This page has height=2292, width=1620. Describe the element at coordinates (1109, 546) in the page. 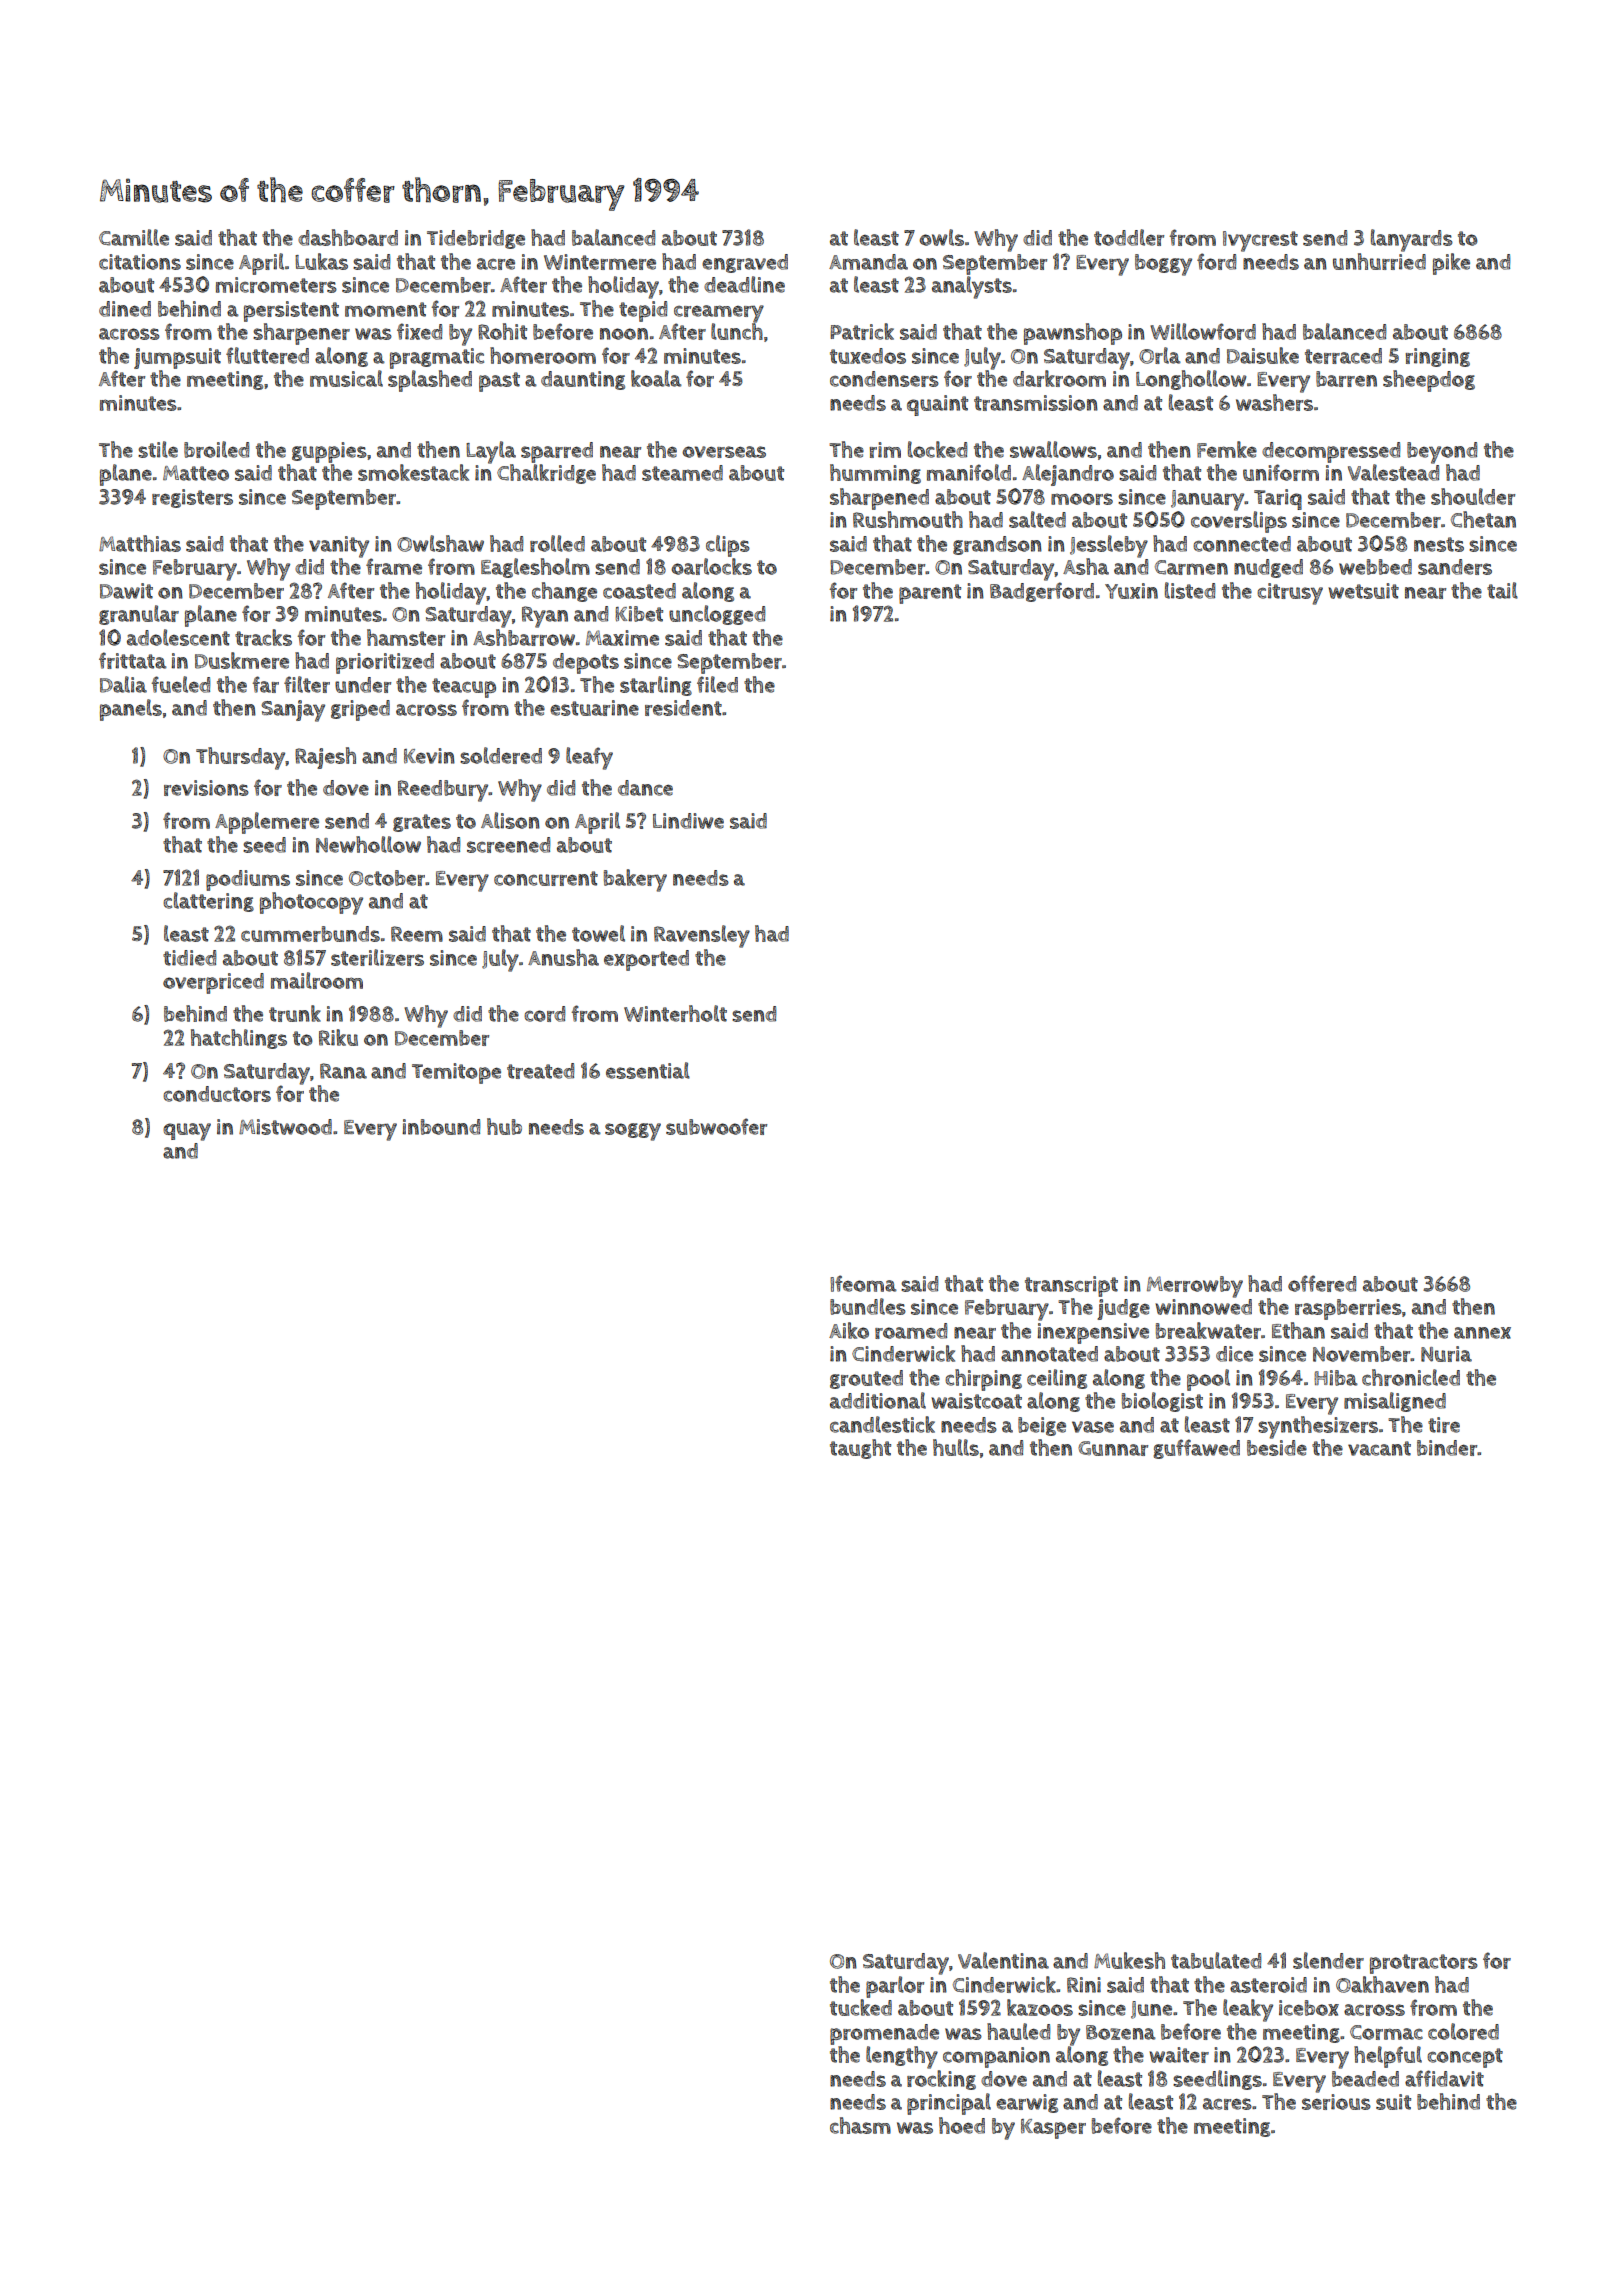

I see `Jessleby` at that location.
